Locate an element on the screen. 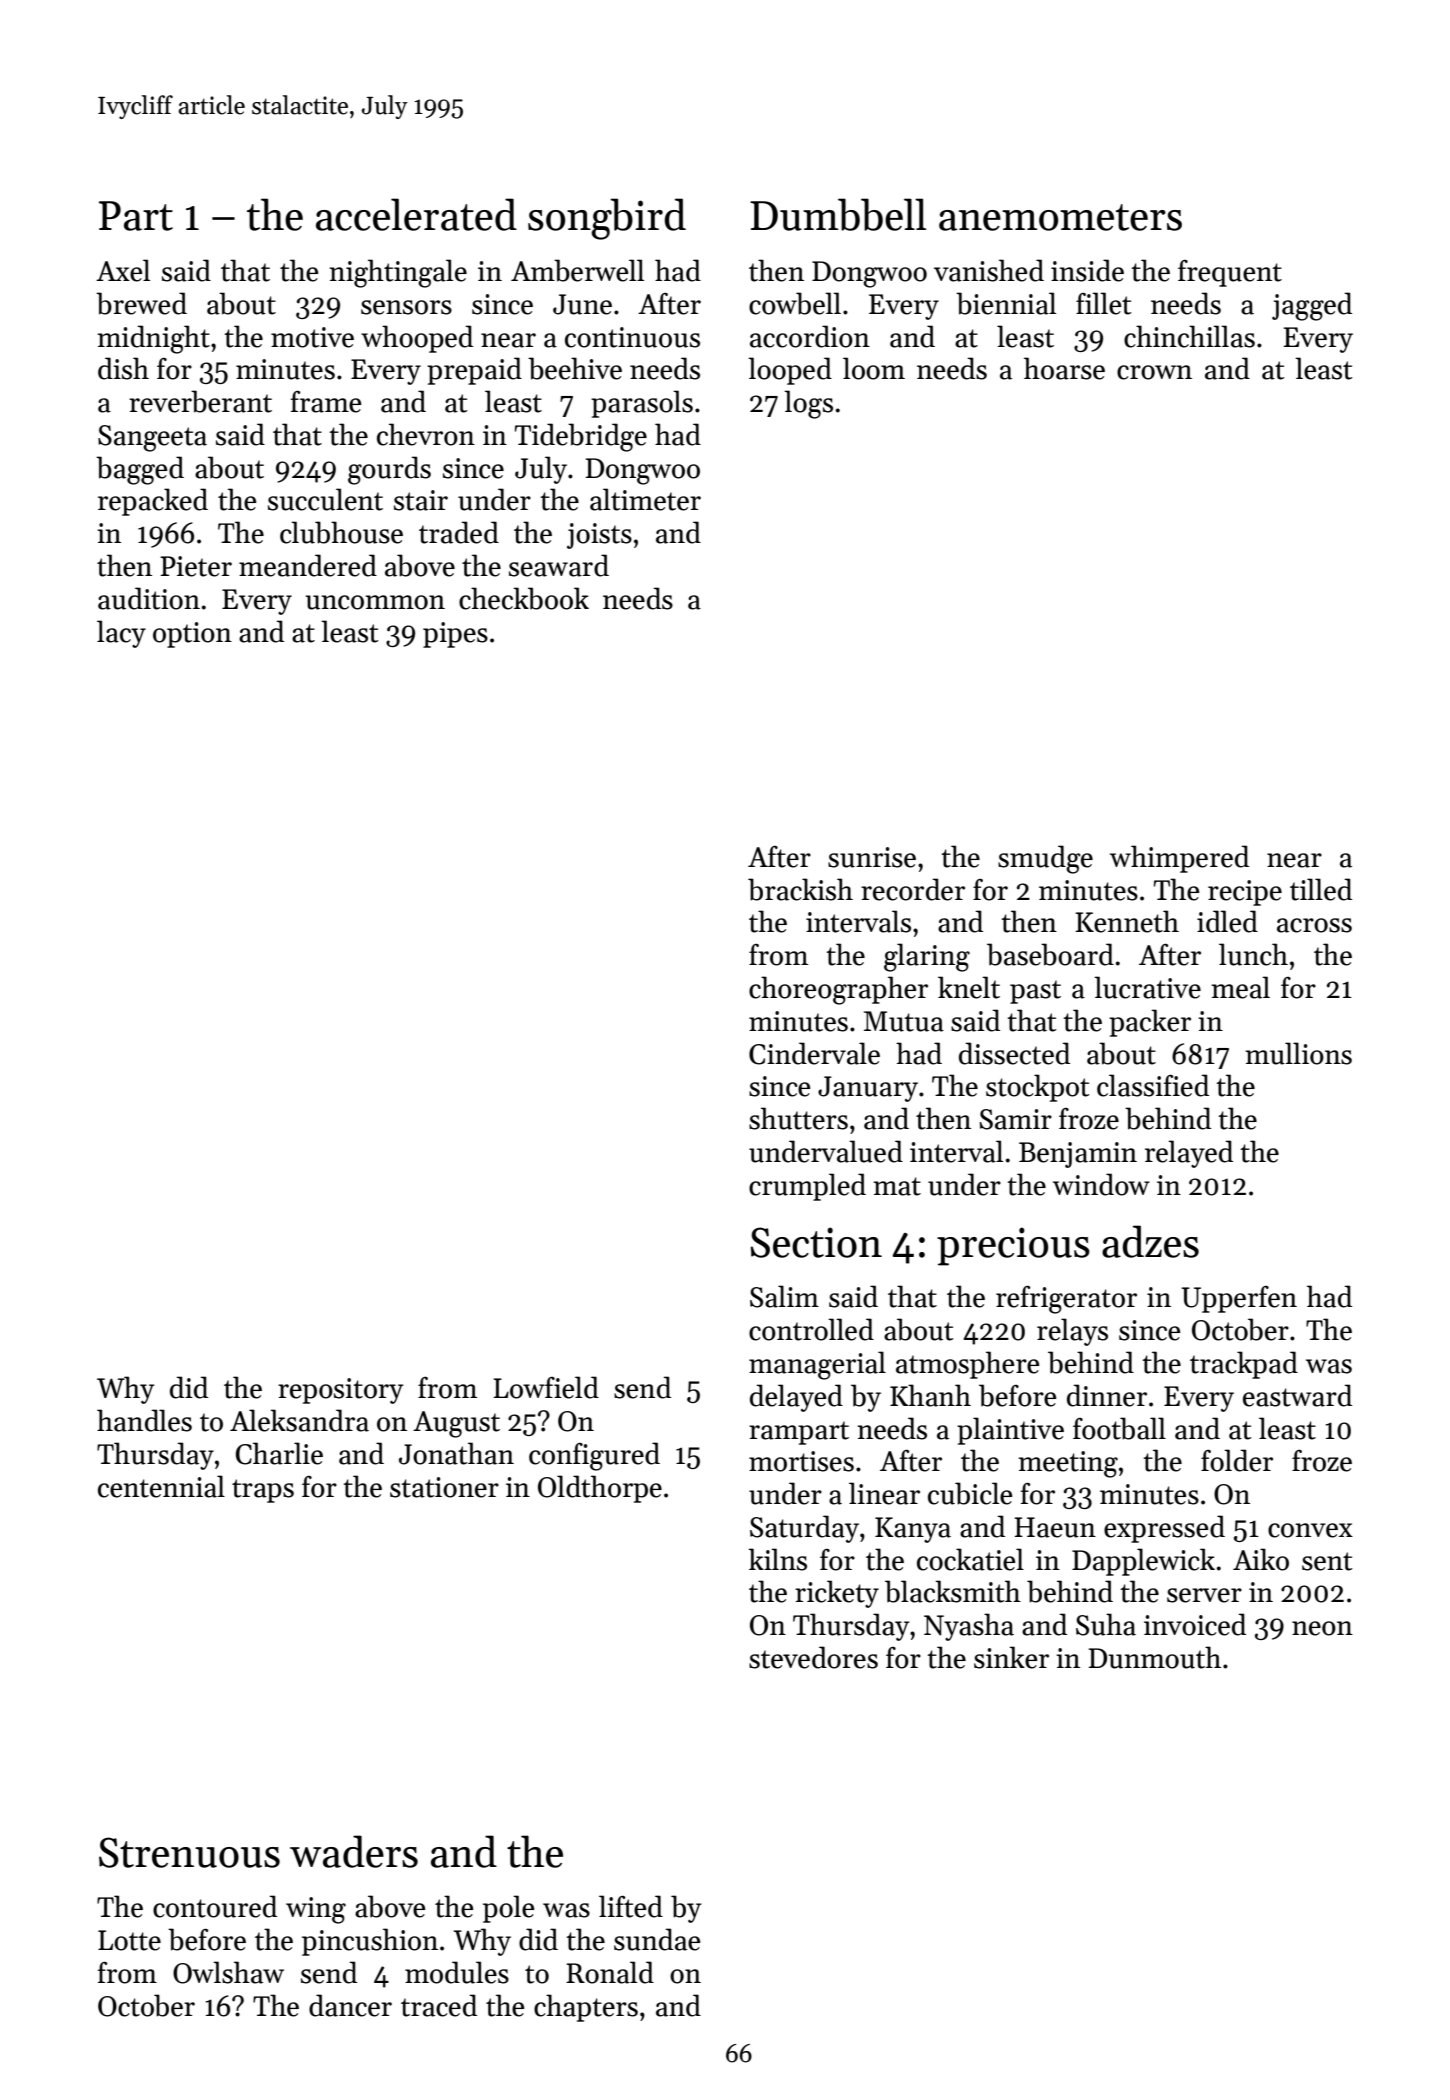 This screenshot has height=2100, width=1450. classified is located at coordinates (1153, 1085).
